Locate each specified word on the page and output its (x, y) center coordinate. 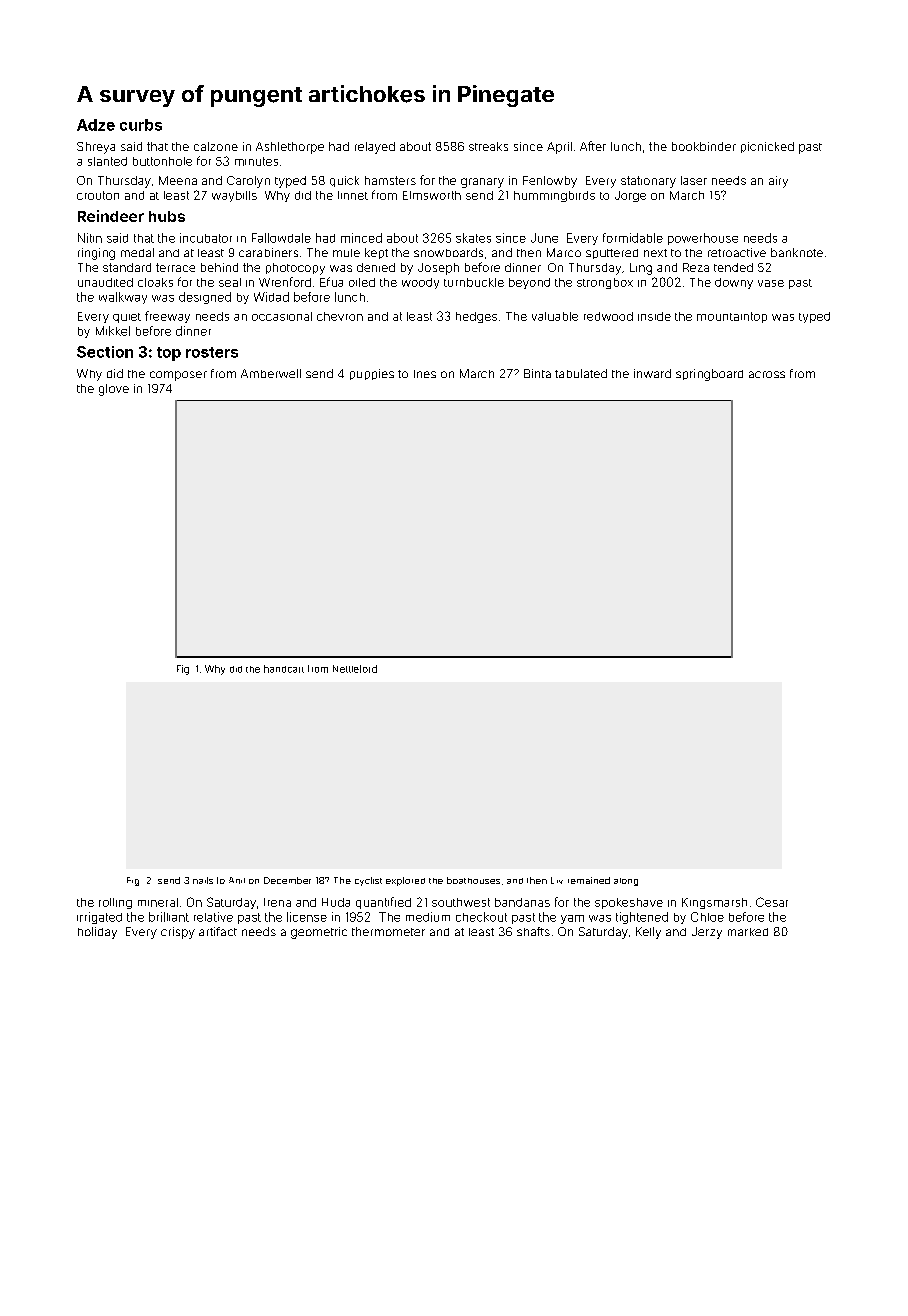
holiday (97, 933)
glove (114, 390)
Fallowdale (281, 238)
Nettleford (355, 669)
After (593, 146)
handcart (284, 669)
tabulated (581, 373)
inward (652, 373)
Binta (537, 373)
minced (361, 238)
